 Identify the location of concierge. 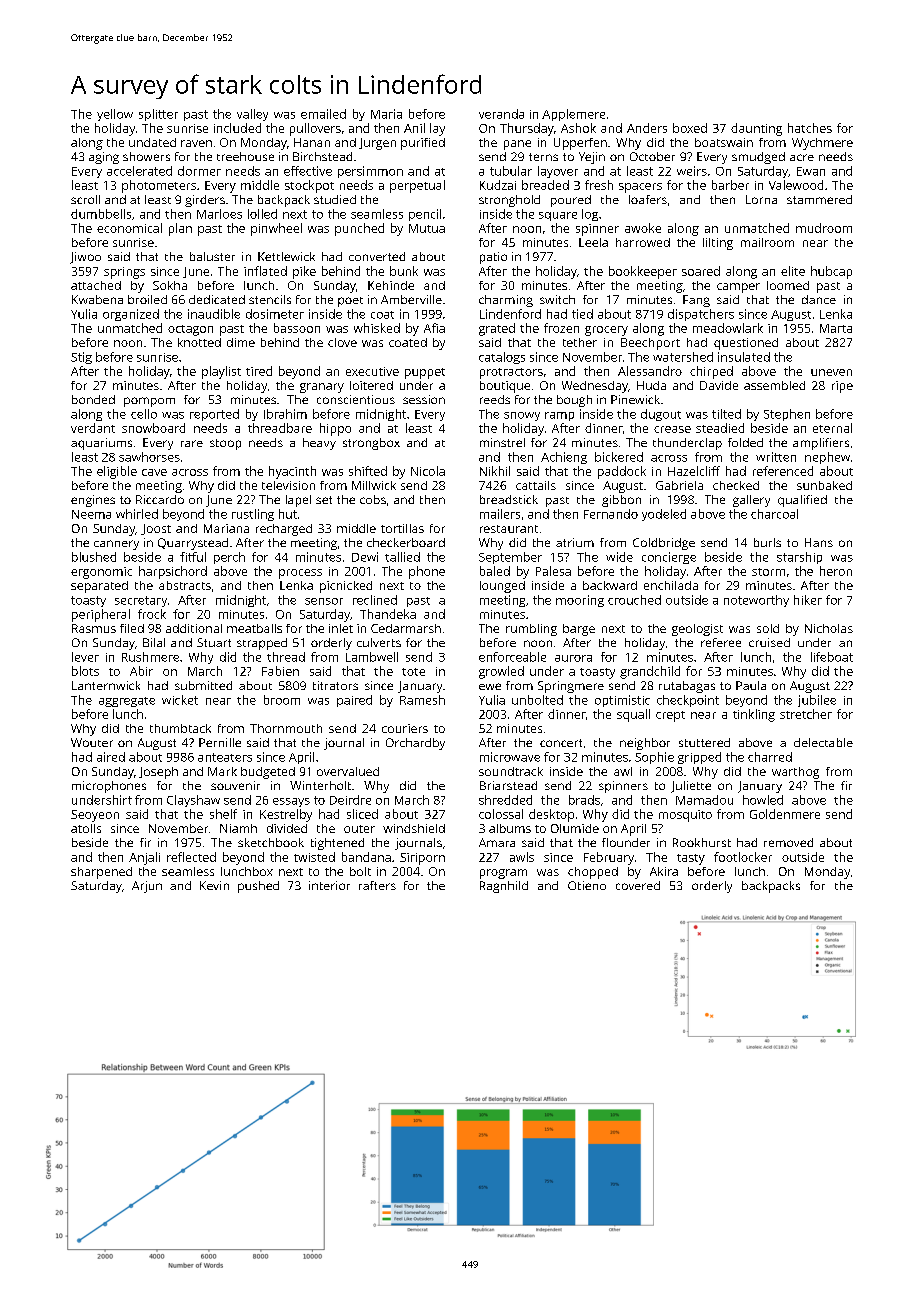
(669, 558).
